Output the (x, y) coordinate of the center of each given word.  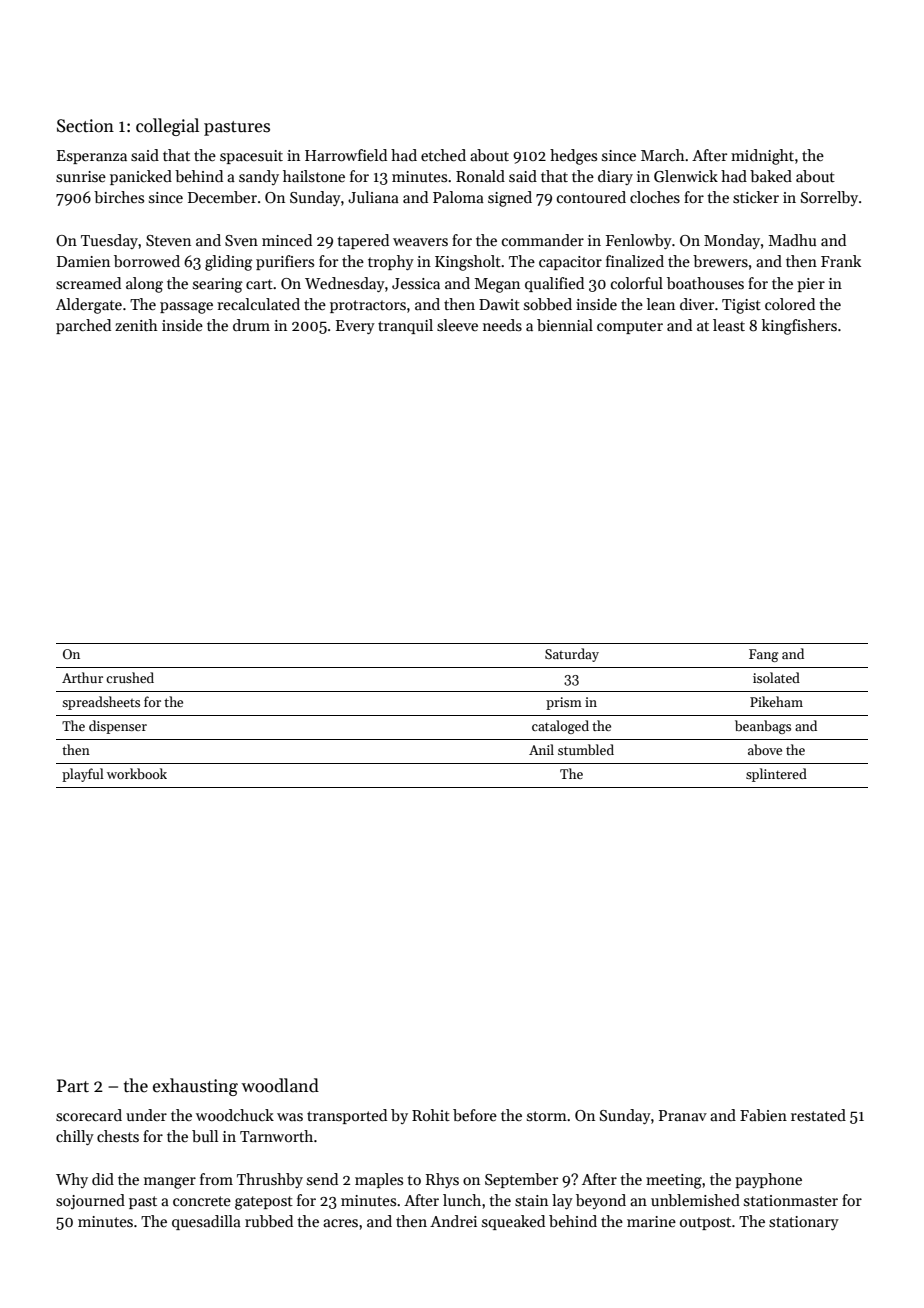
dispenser (118, 727)
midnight (762, 157)
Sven (241, 240)
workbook (137, 773)
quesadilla (206, 1222)
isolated (776, 677)
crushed (130, 677)
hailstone (314, 176)
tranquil (405, 326)
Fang (764, 655)
